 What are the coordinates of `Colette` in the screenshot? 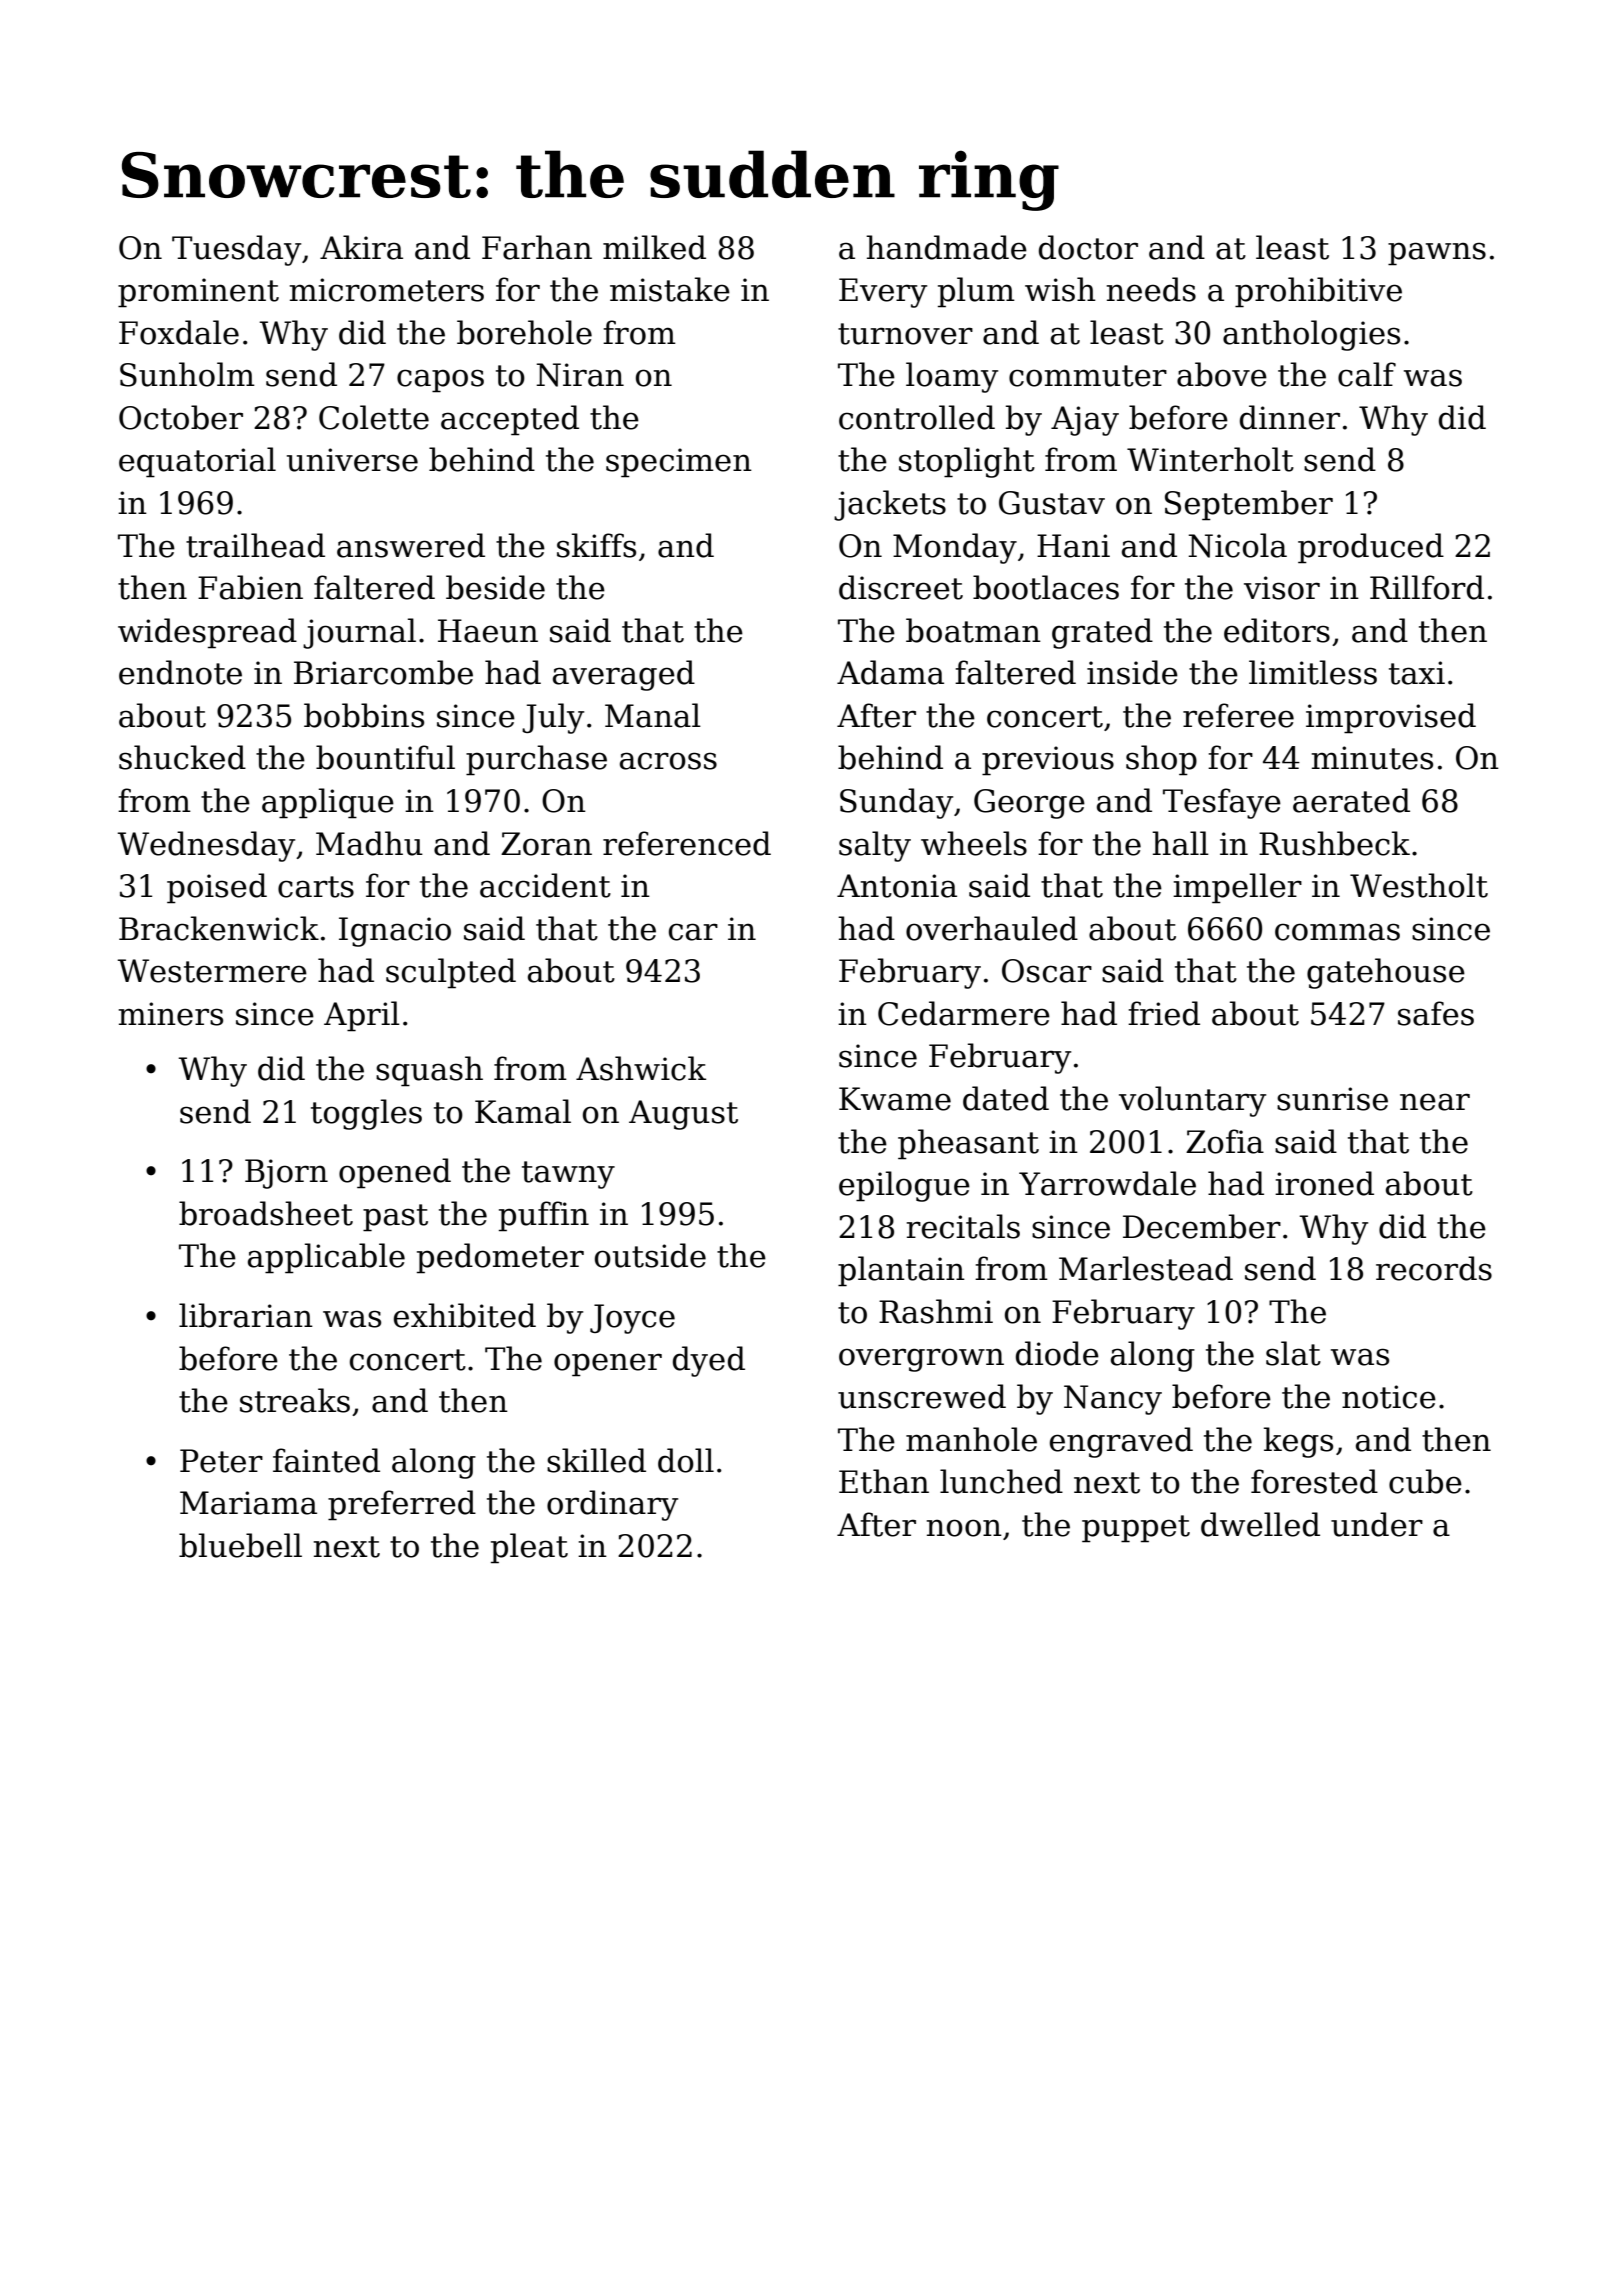 It's located at (374, 417).
